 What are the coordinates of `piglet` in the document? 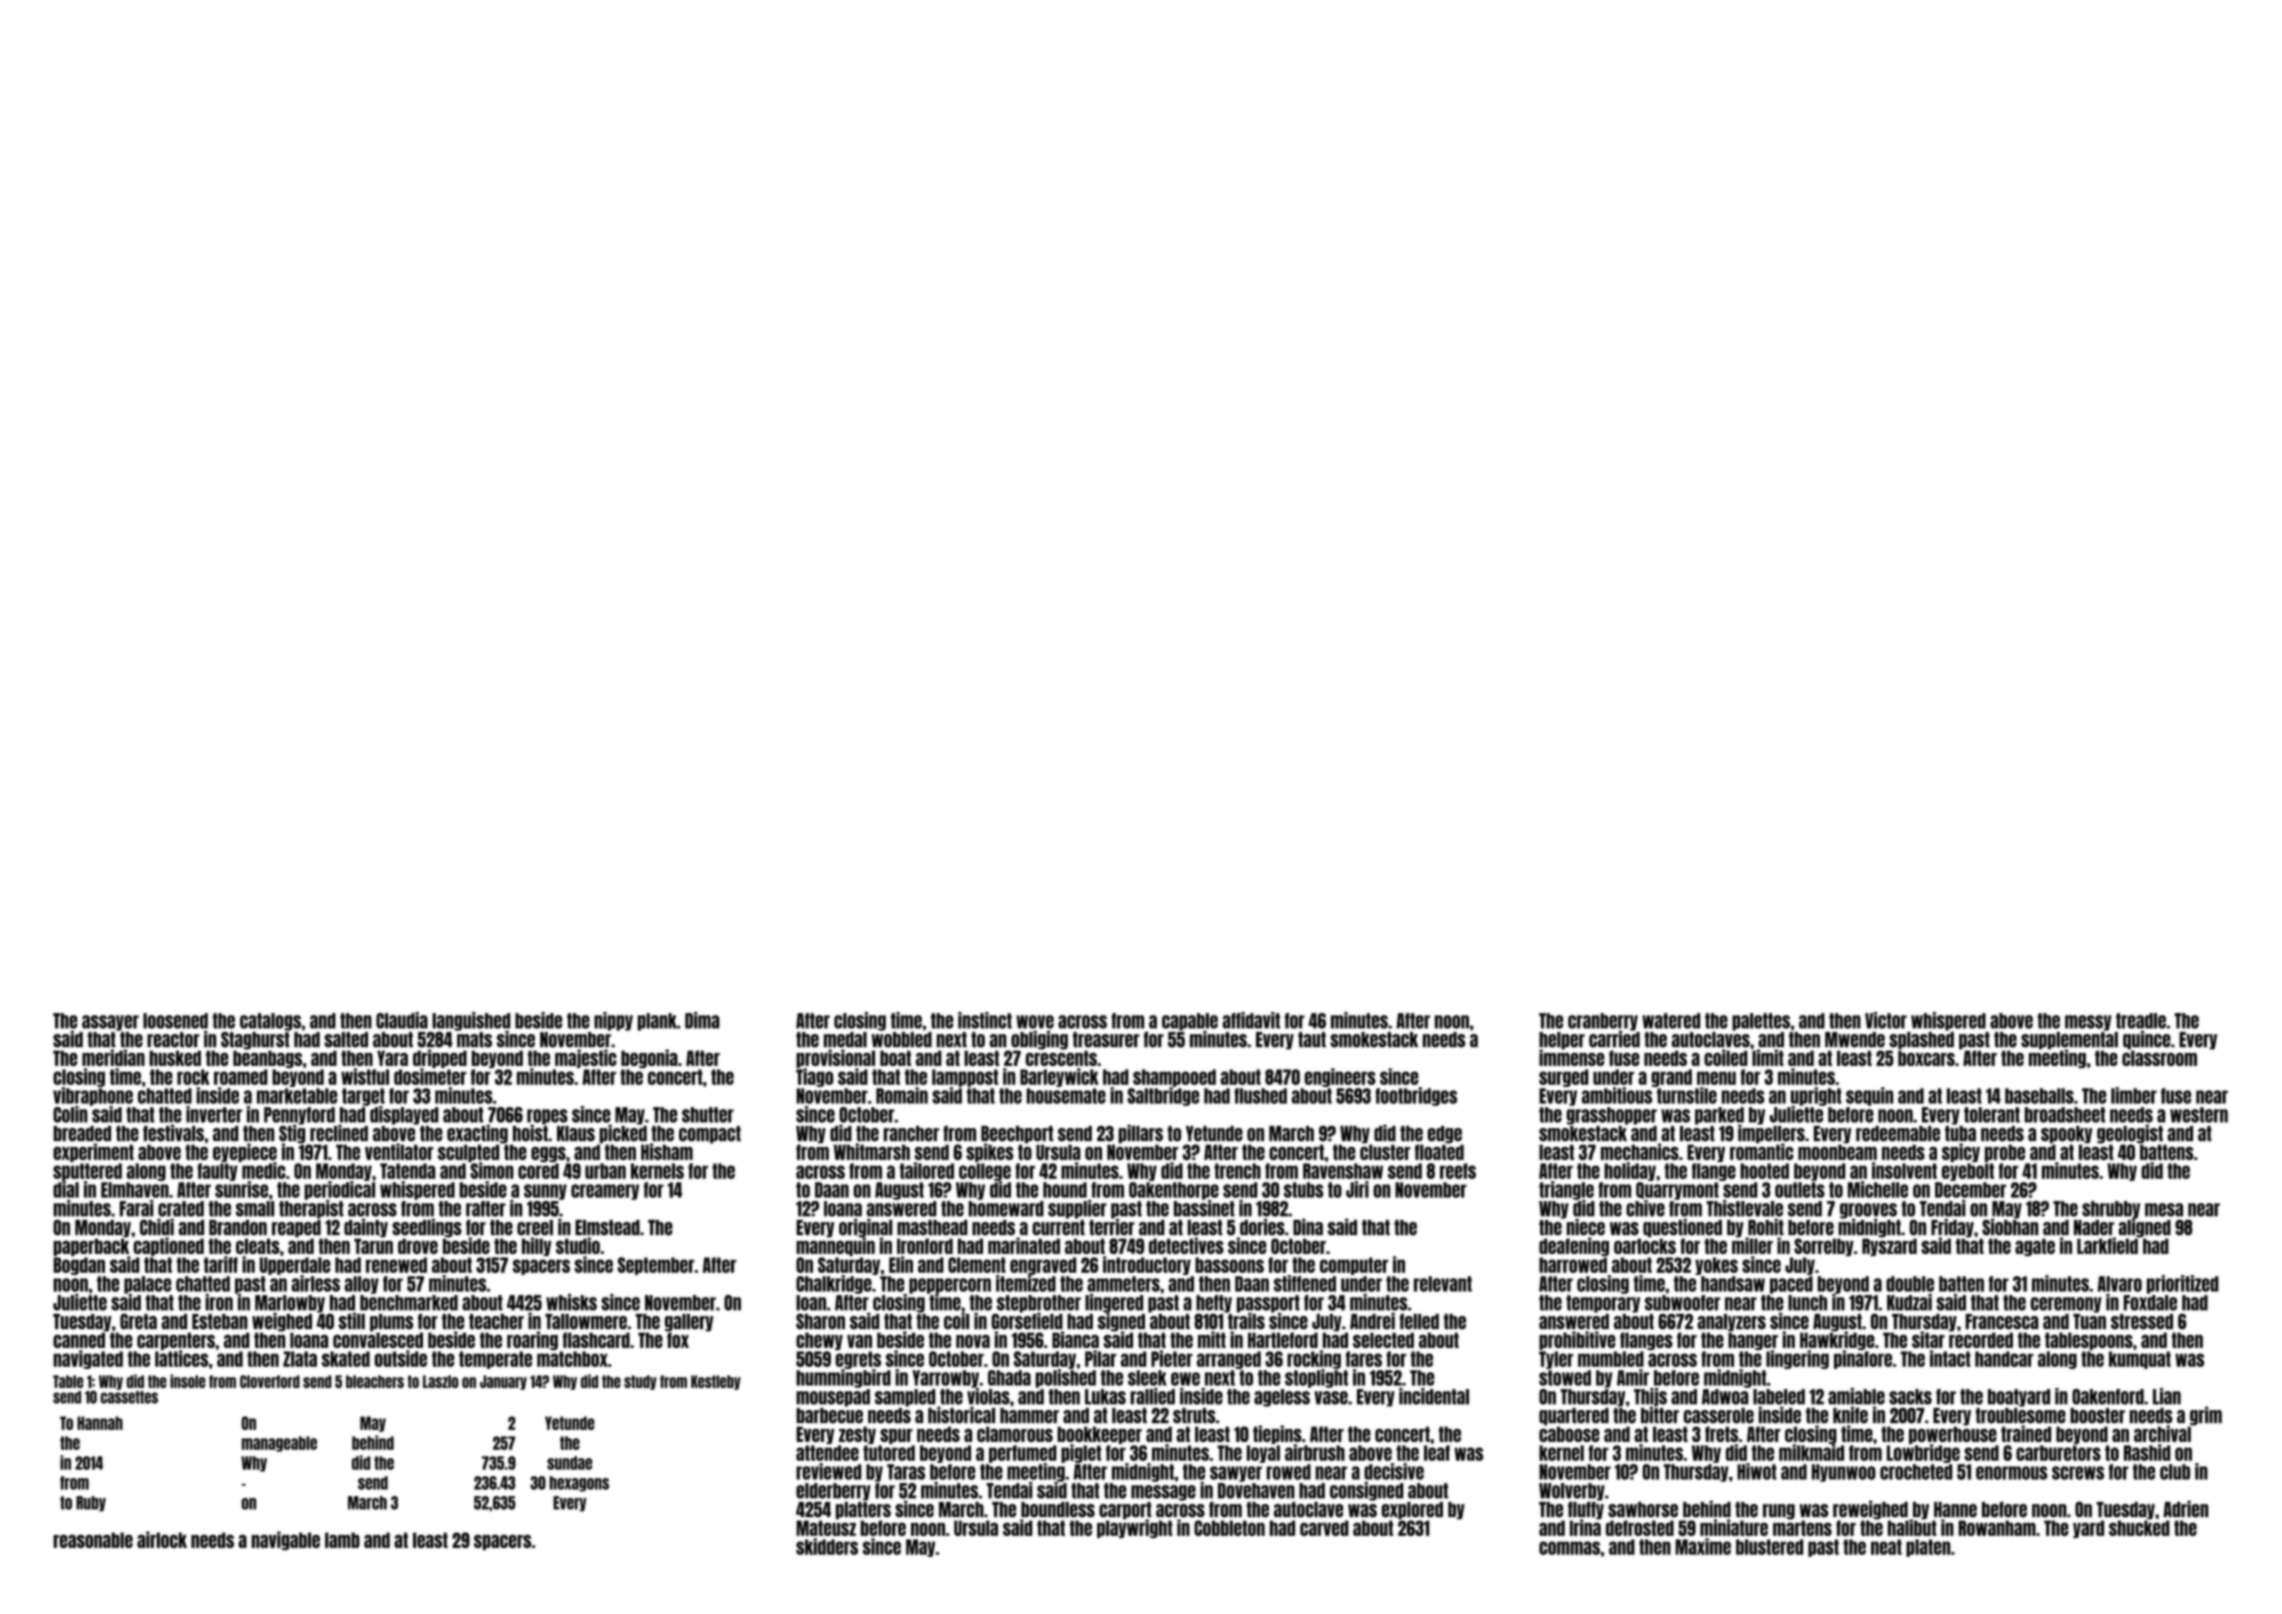 It's located at (1081, 1453).
